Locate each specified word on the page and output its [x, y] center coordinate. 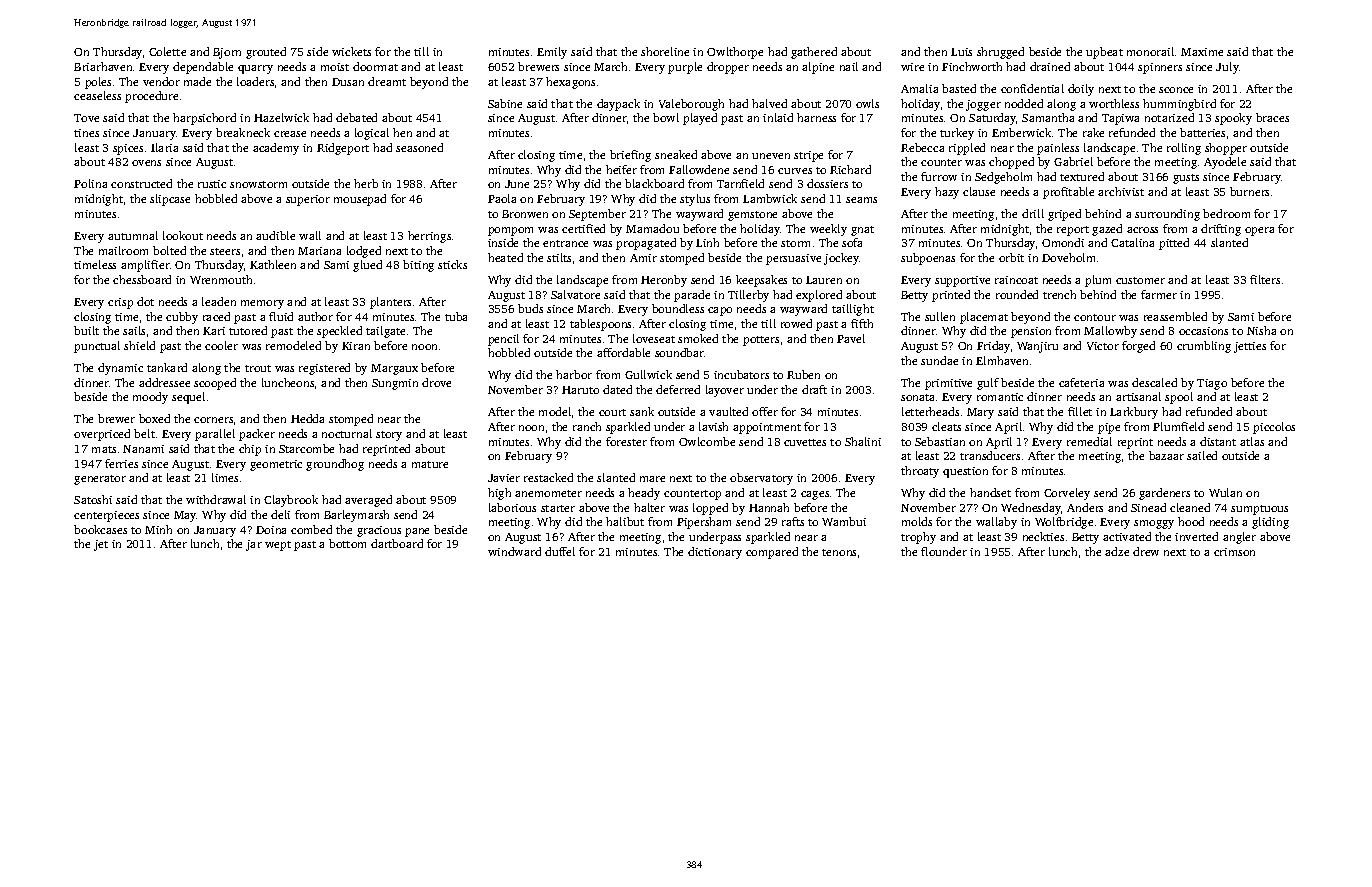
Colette [167, 51]
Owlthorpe [735, 53]
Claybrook [291, 501]
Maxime [1202, 52]
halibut [625, 521]
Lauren [824, 280]
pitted [1174, 244]
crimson [1234, 552]
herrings [429, 237]
